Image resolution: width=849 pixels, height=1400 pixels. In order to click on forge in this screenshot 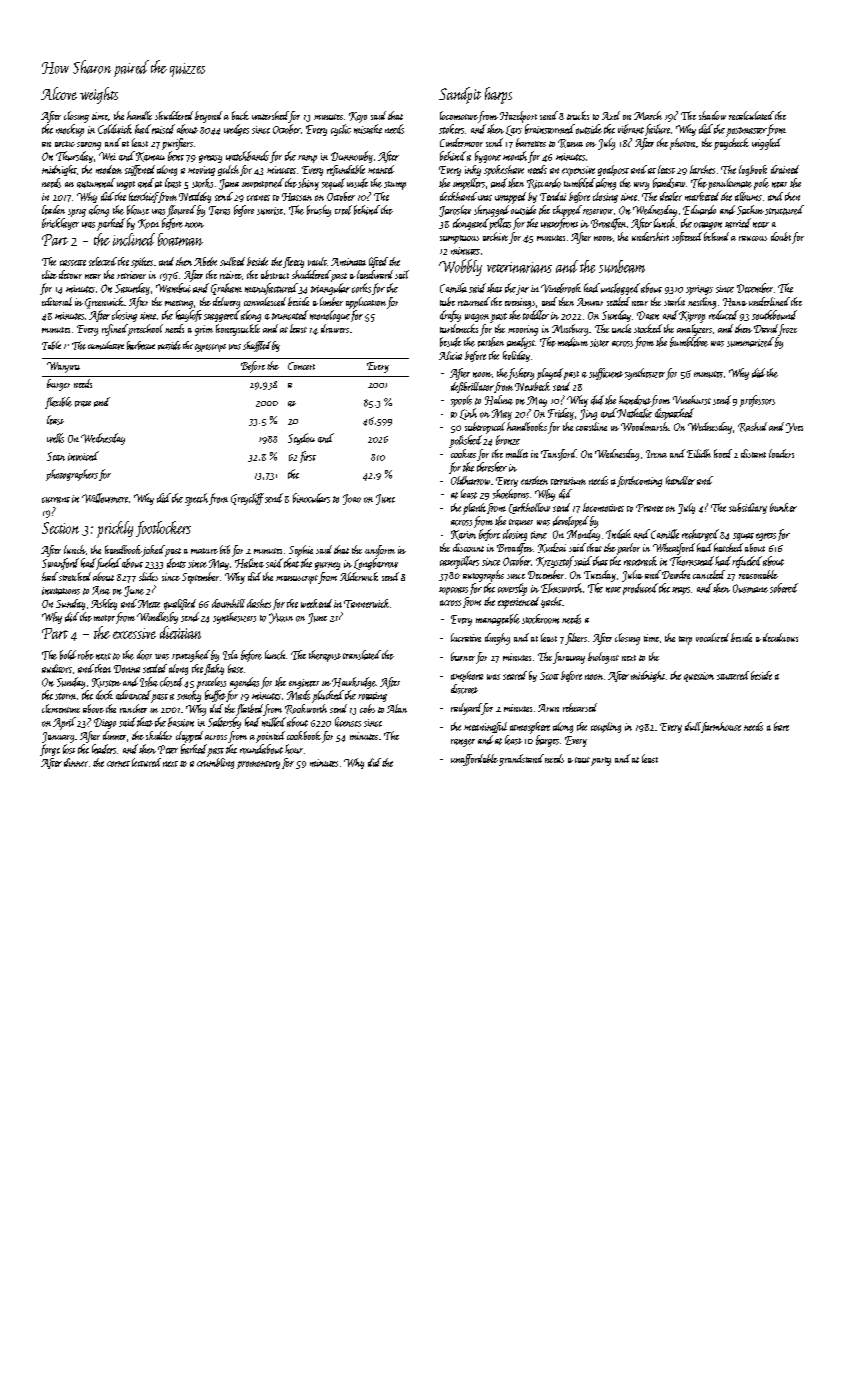, I will do `click(50, 750)`.
